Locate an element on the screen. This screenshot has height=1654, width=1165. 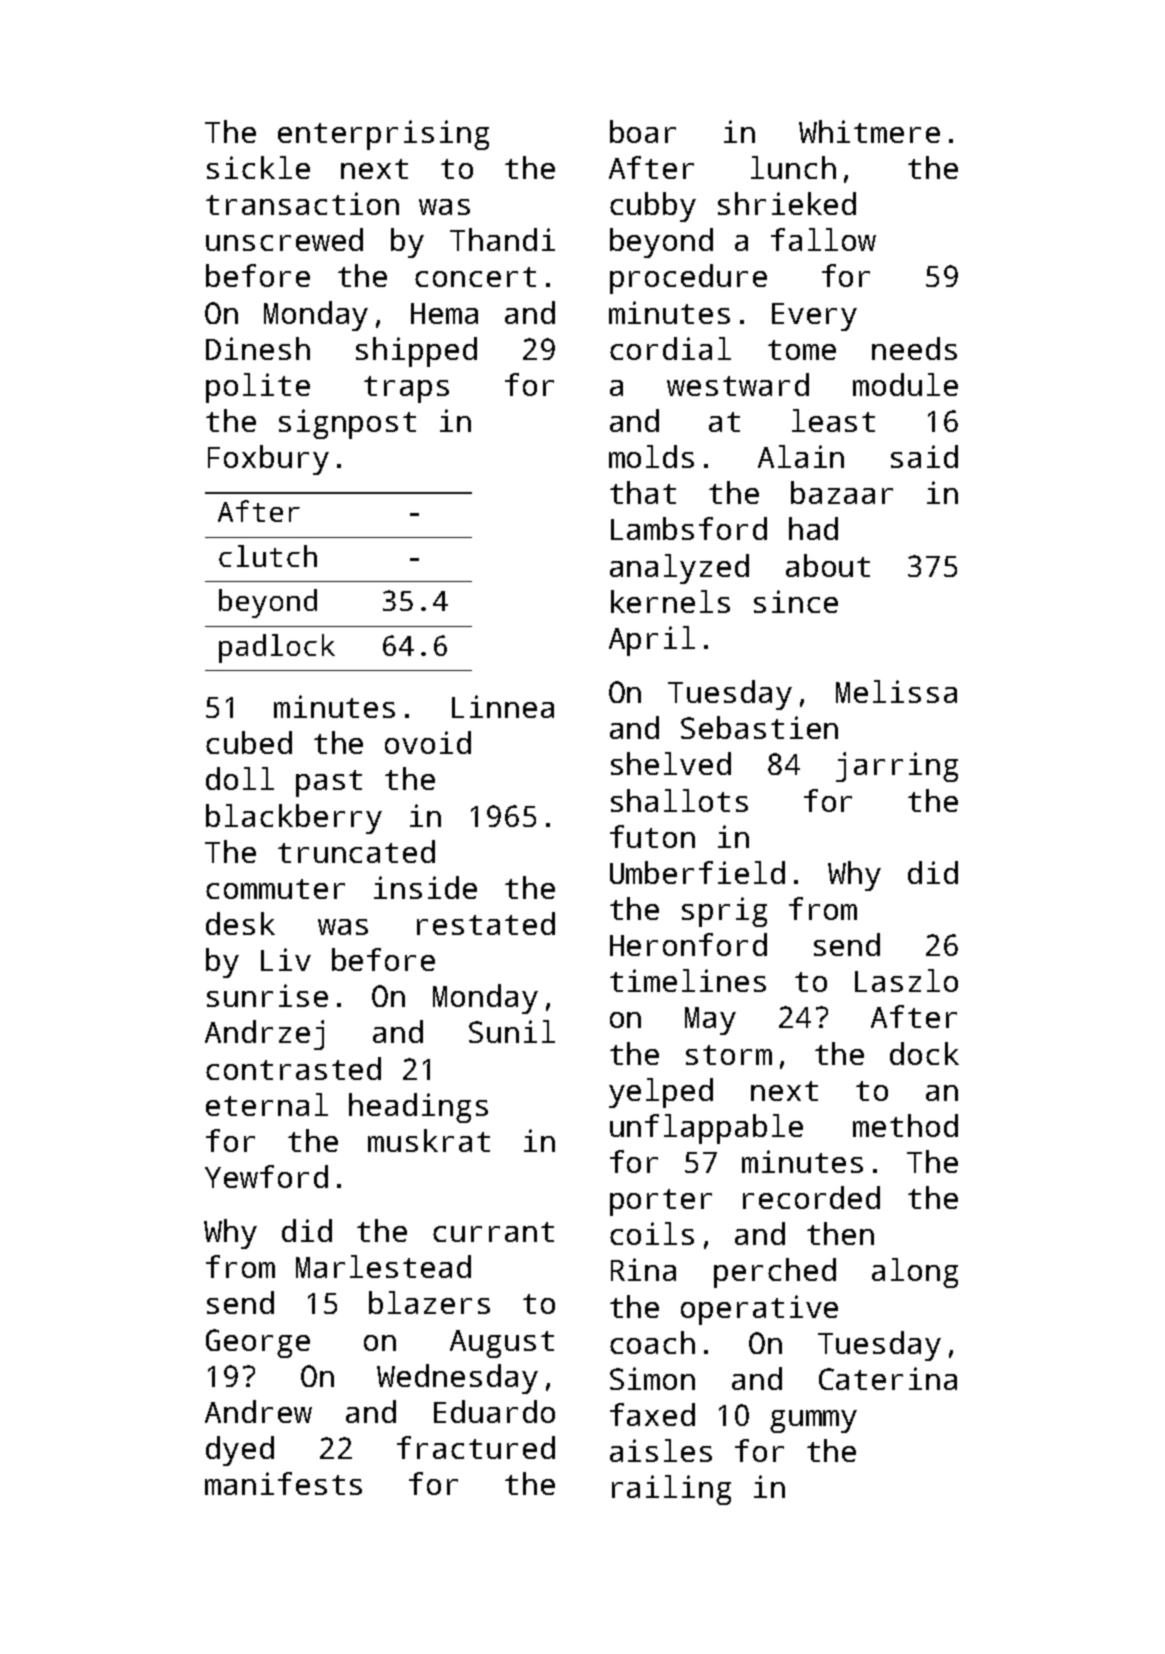
signpost is located at coordinates (347, 424).
